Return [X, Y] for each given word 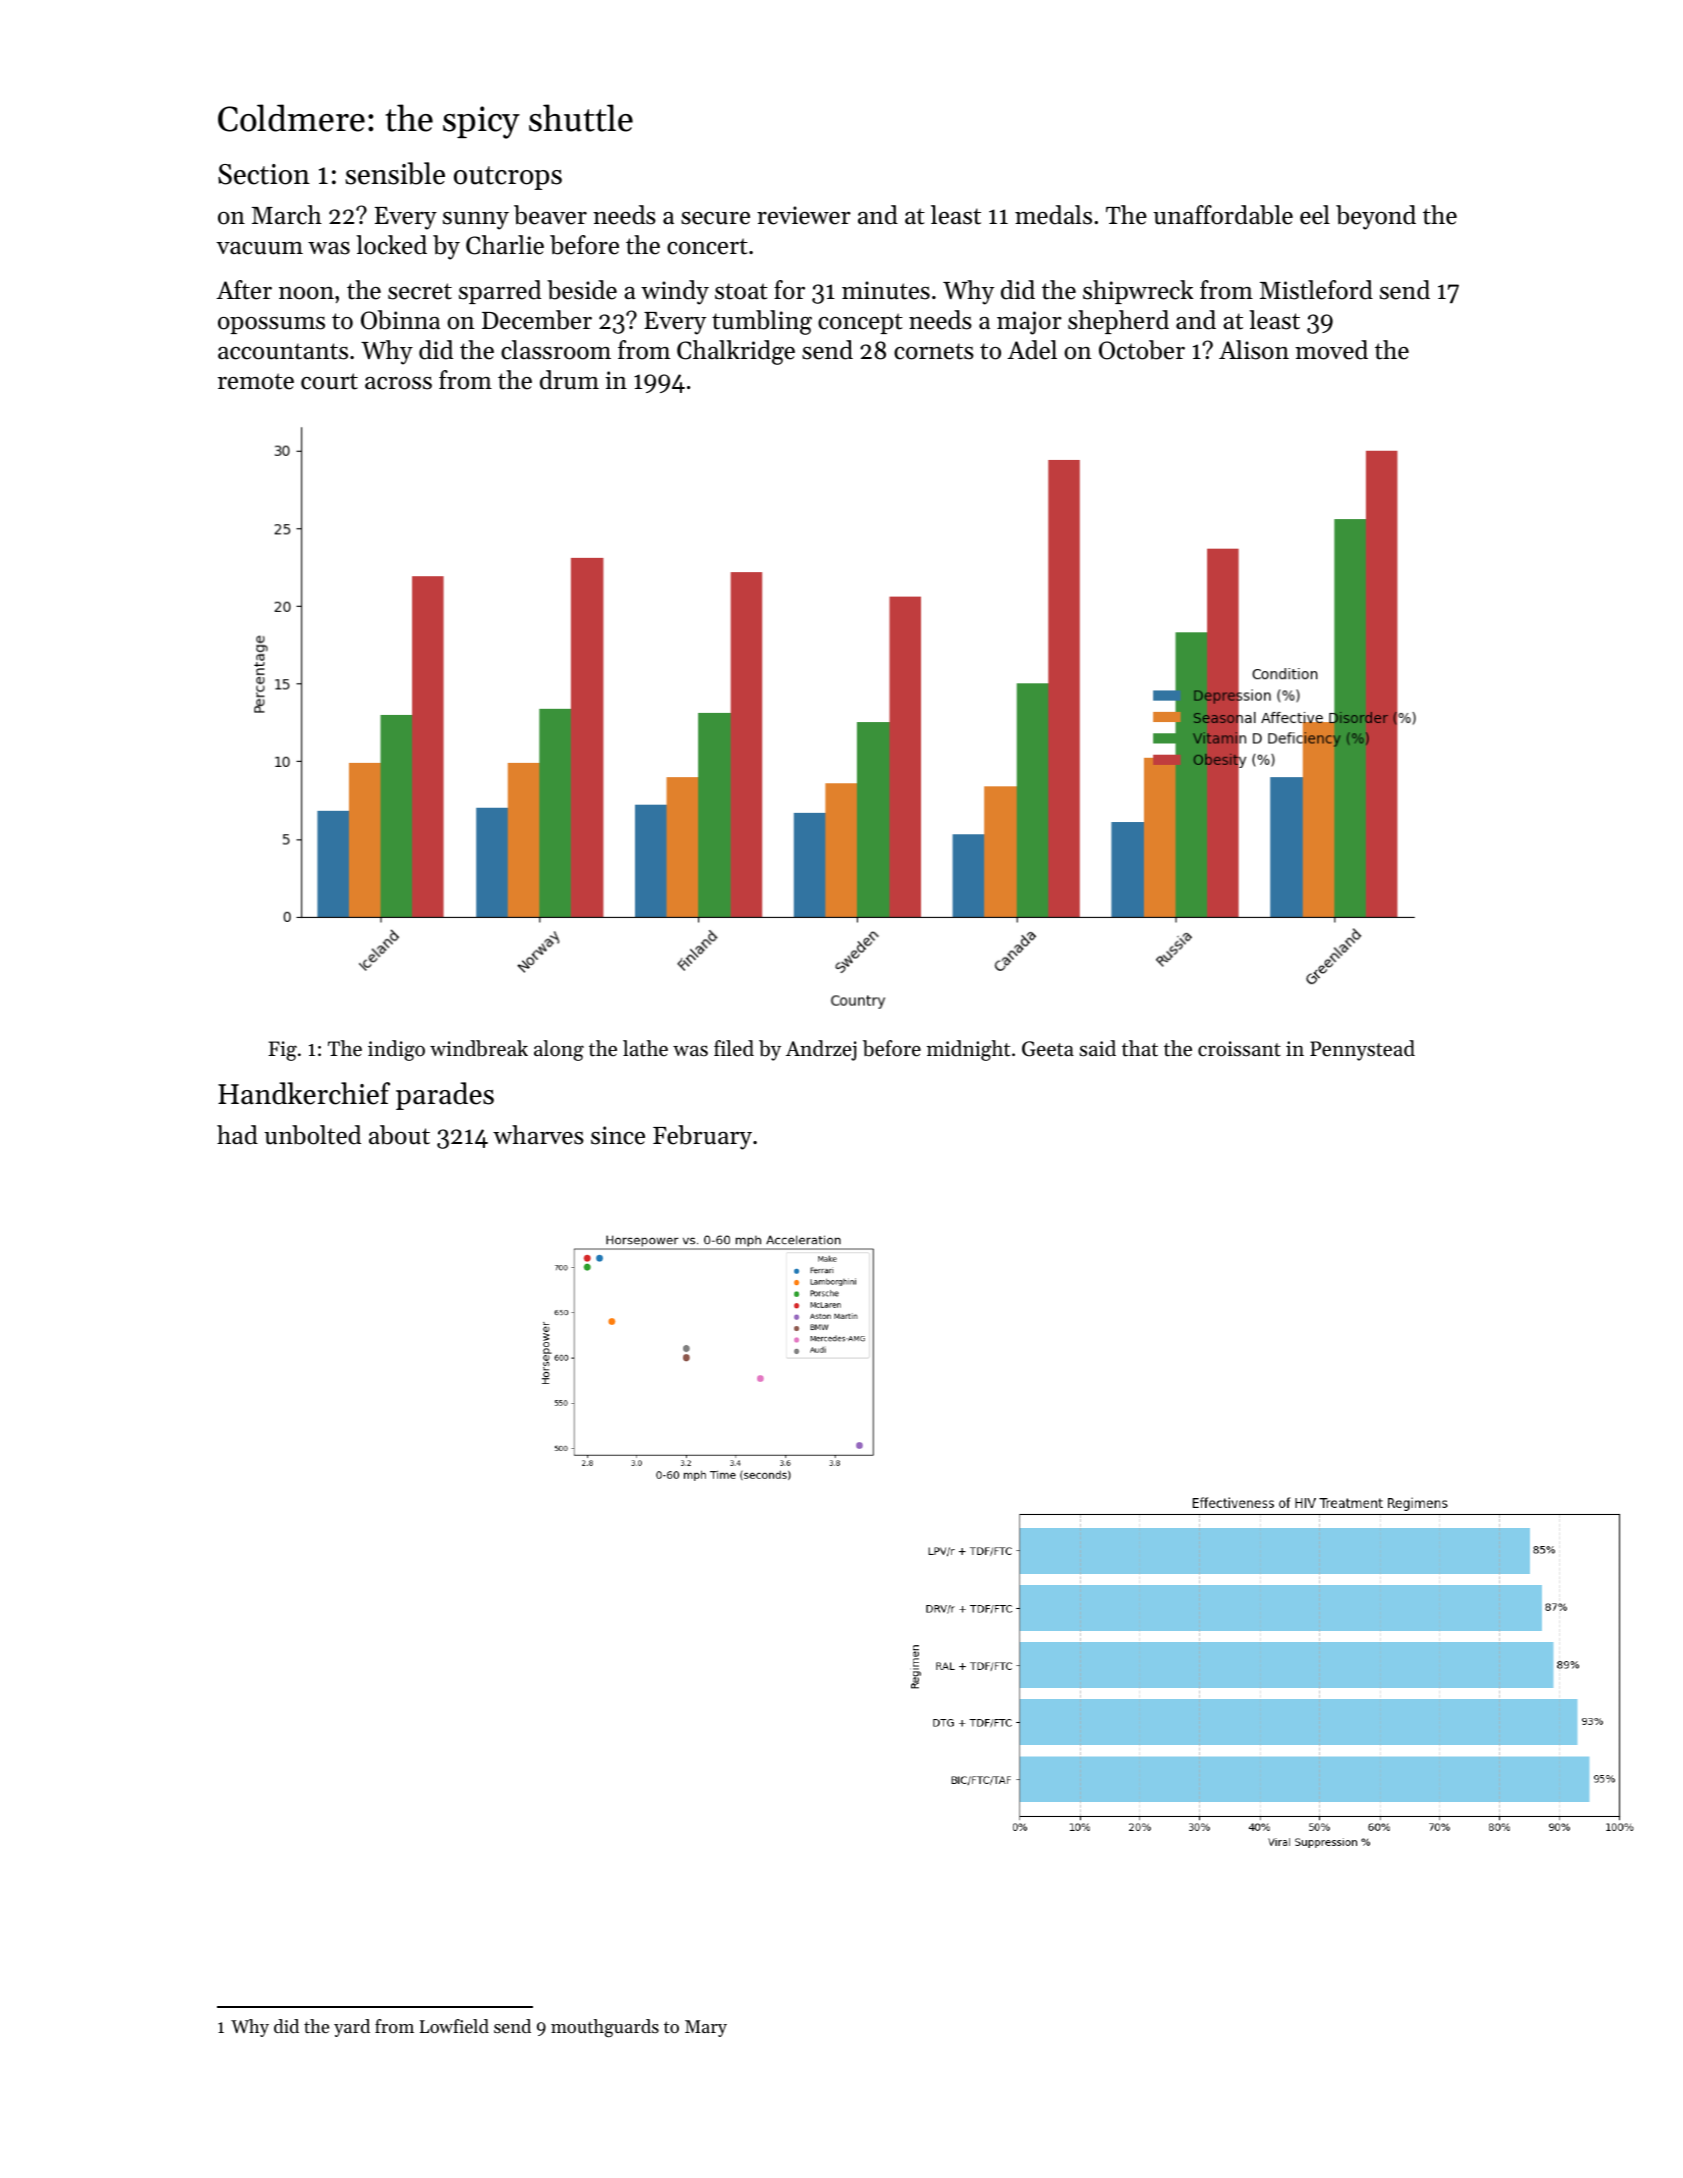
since [618, 1135]
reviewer [804, 215]
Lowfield [454, 2026]
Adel [1032, 350]
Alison [1254, 350]
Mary [706, 2028]
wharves [538, 1135]
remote [256, 381]
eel [1315, 215]
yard [352, 2028]
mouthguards [605, 2028]
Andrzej [821, 1050]
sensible [395, 173]
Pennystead [1362, 1050]
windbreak [479, 1048]
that [1140, 1048]
